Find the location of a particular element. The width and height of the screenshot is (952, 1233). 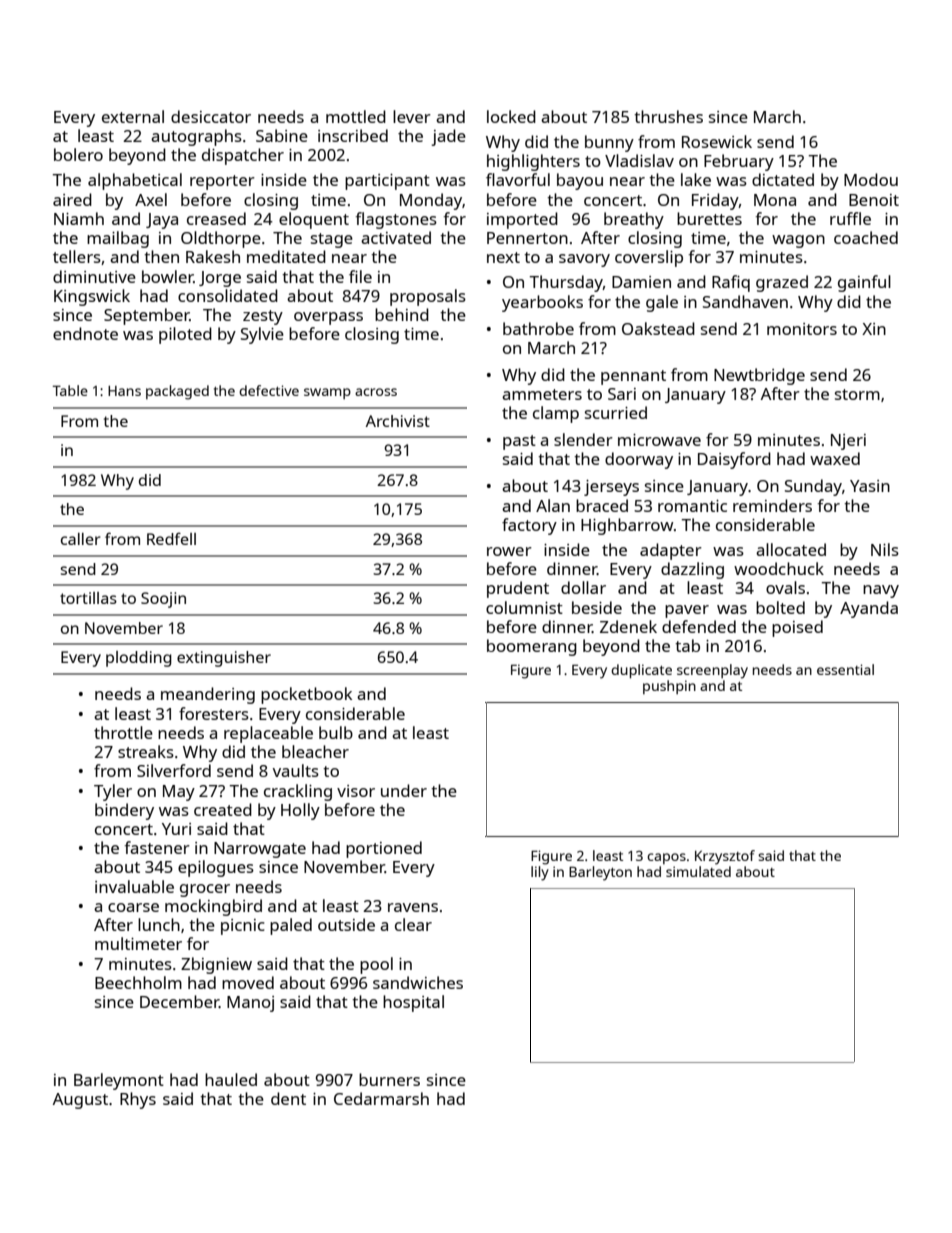

Krzysztof is located at coordinates (725, 857).
